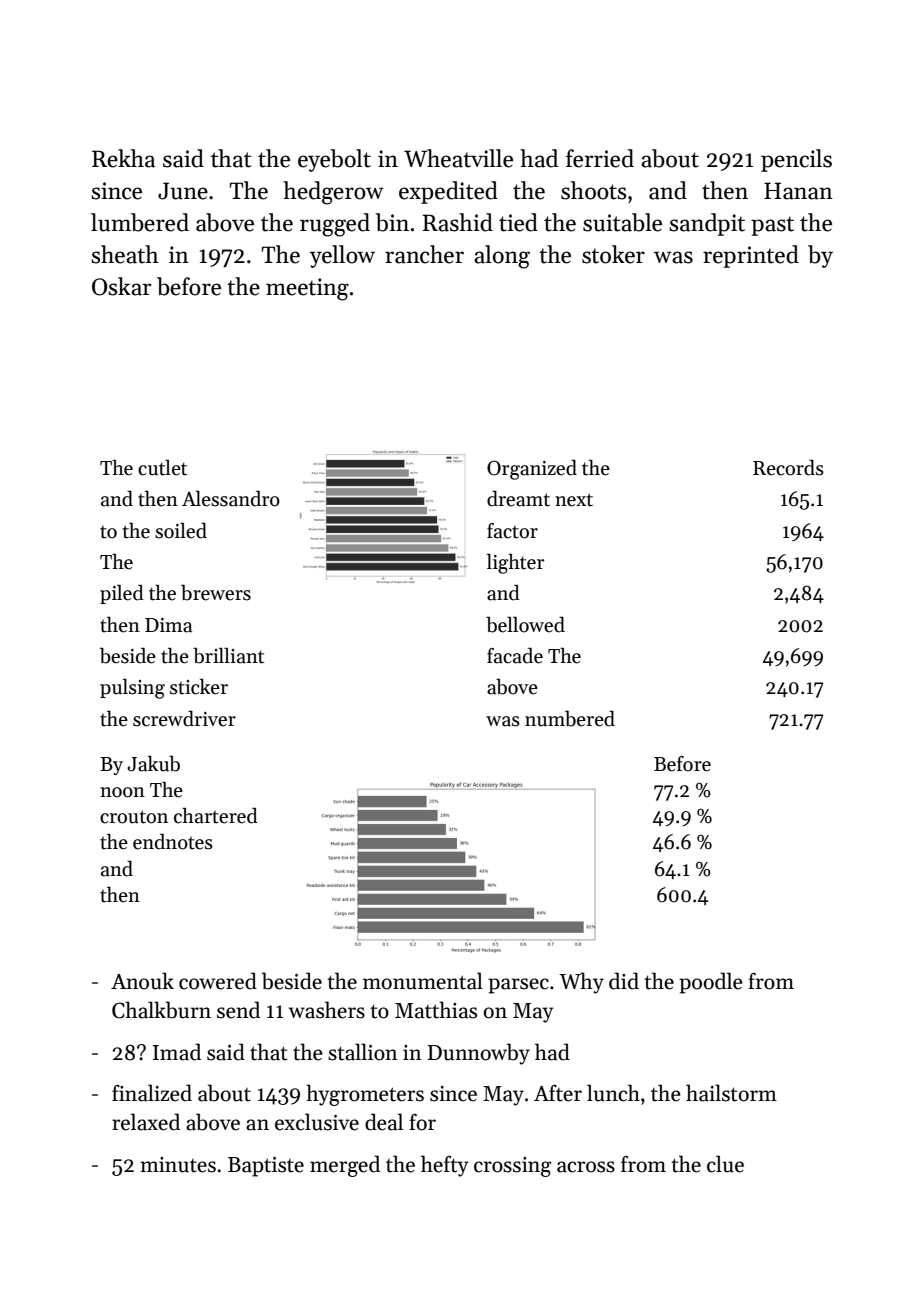 This screenshot has width=924, height=1311. I want to click on along, so click(502, 257).
